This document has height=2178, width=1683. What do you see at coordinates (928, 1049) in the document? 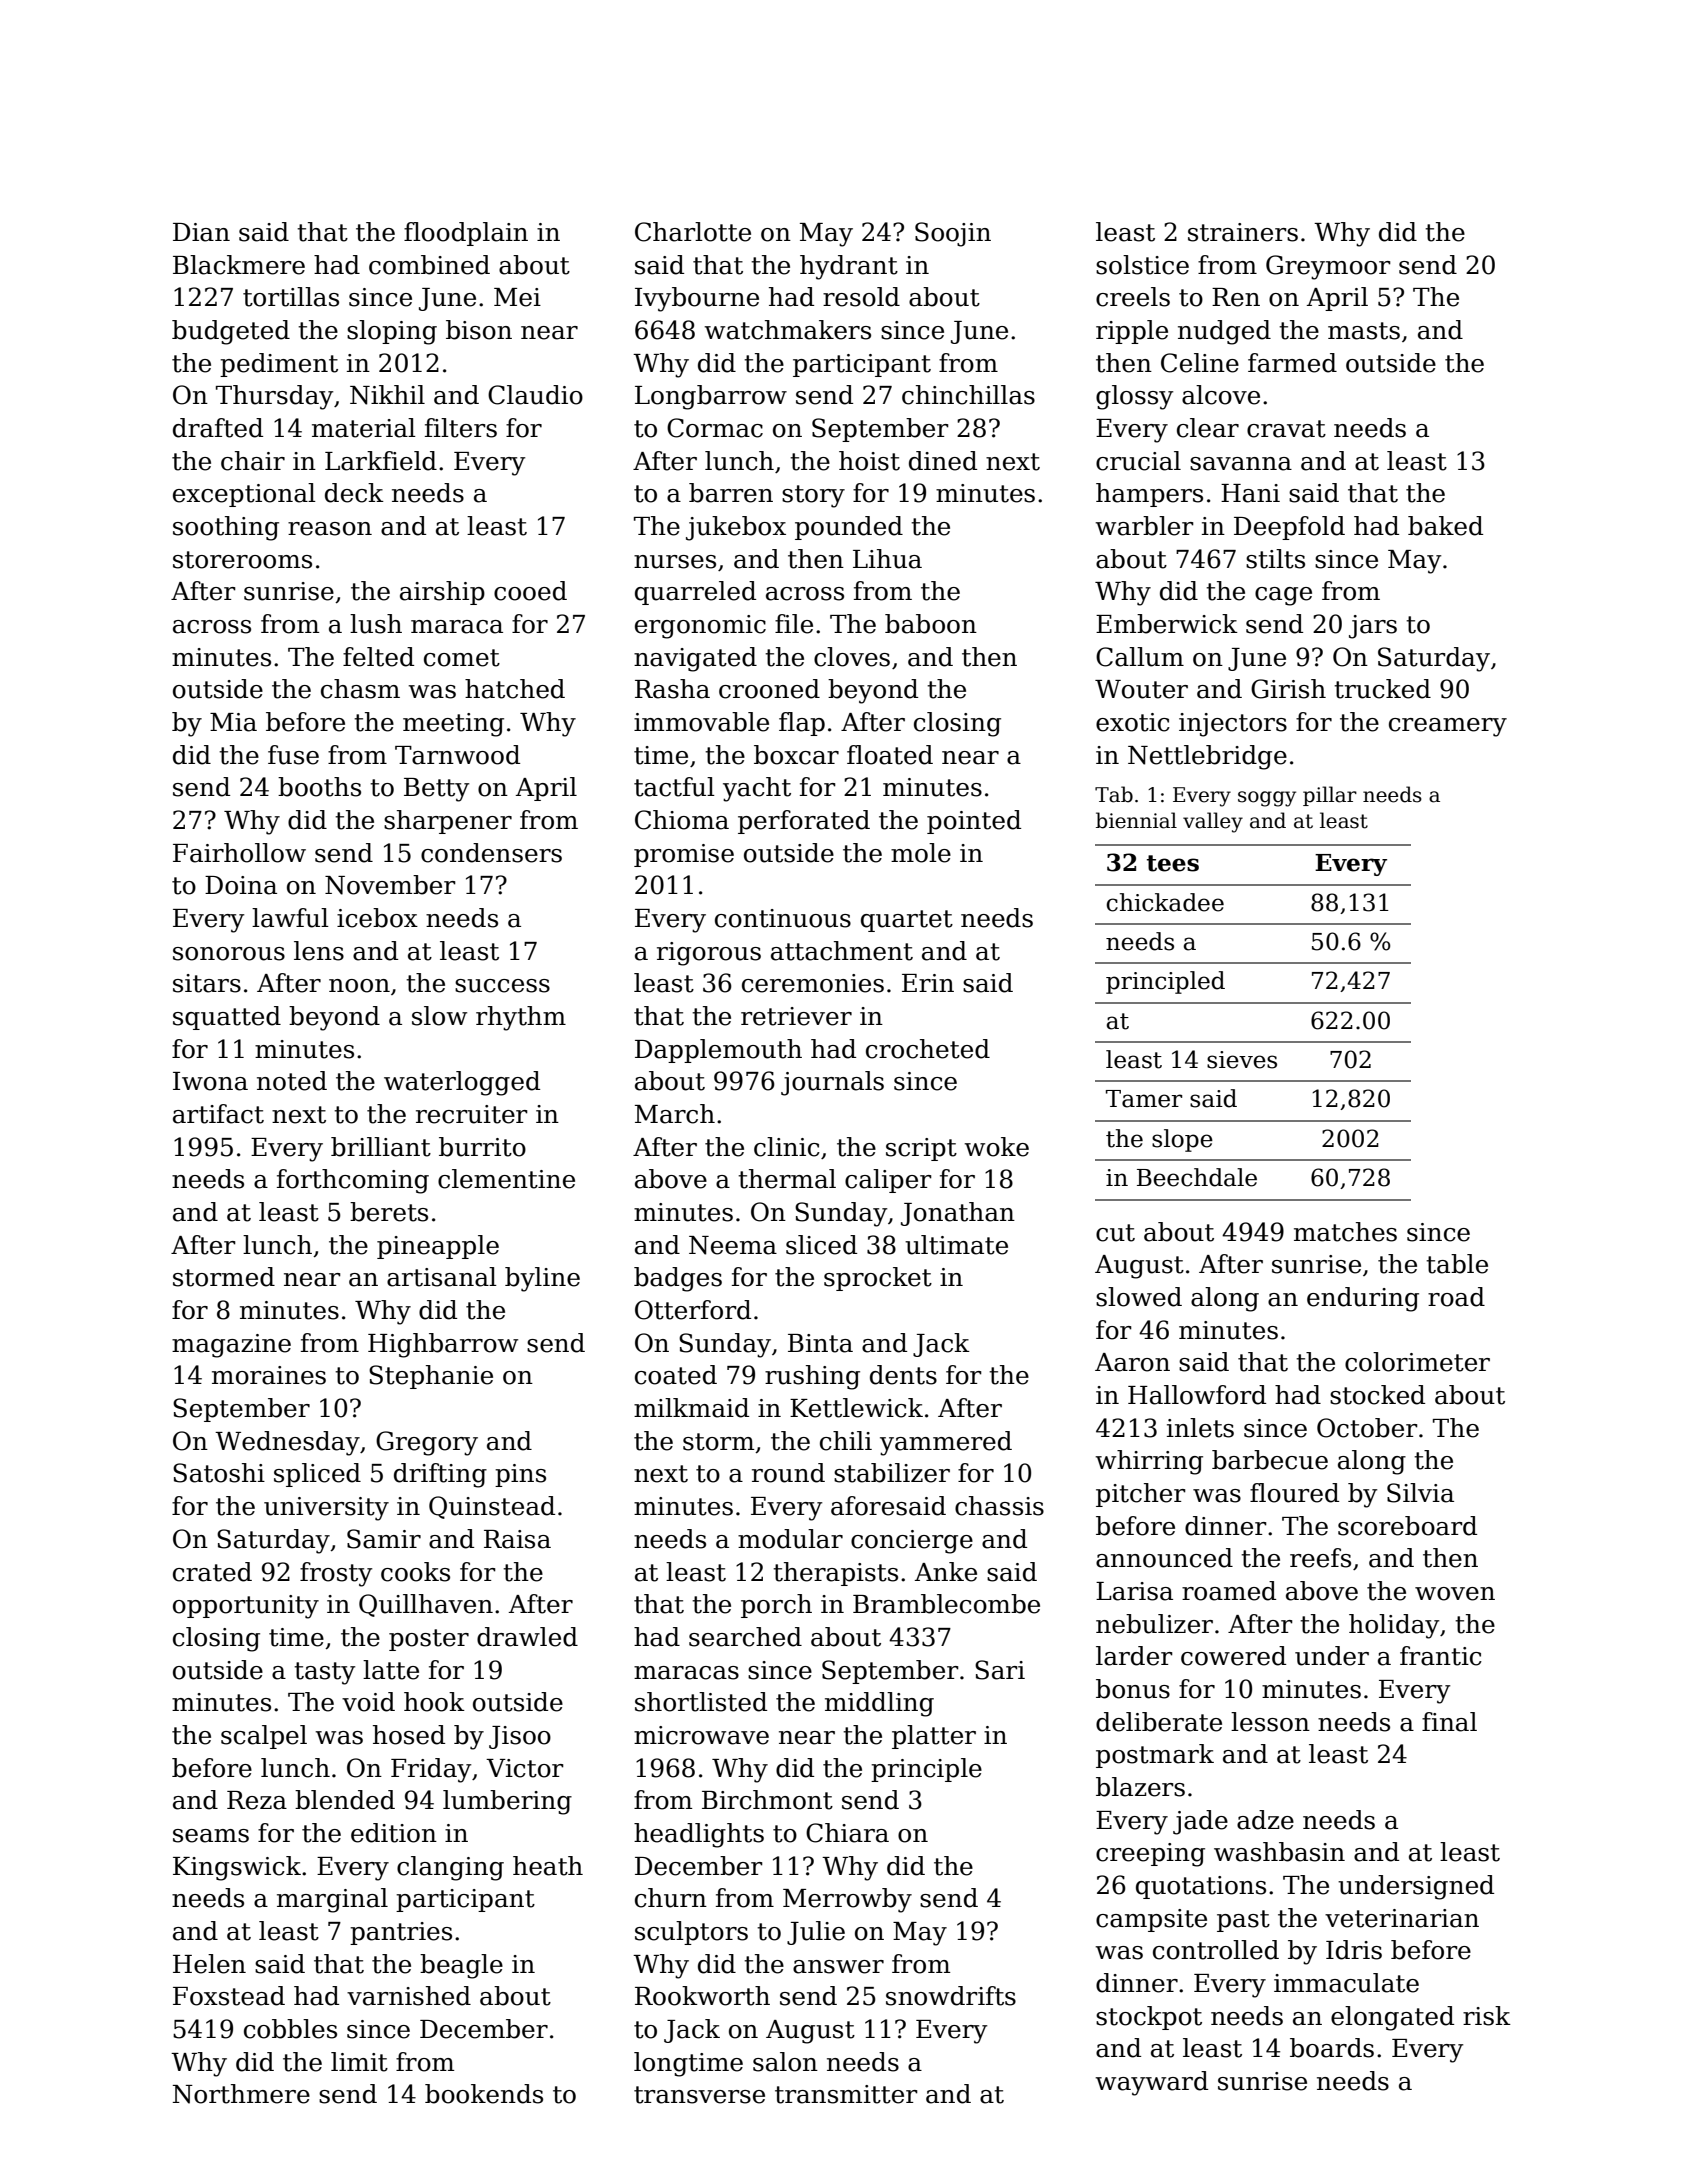
I see `crocheted` at bounding box center [928, 1049].
